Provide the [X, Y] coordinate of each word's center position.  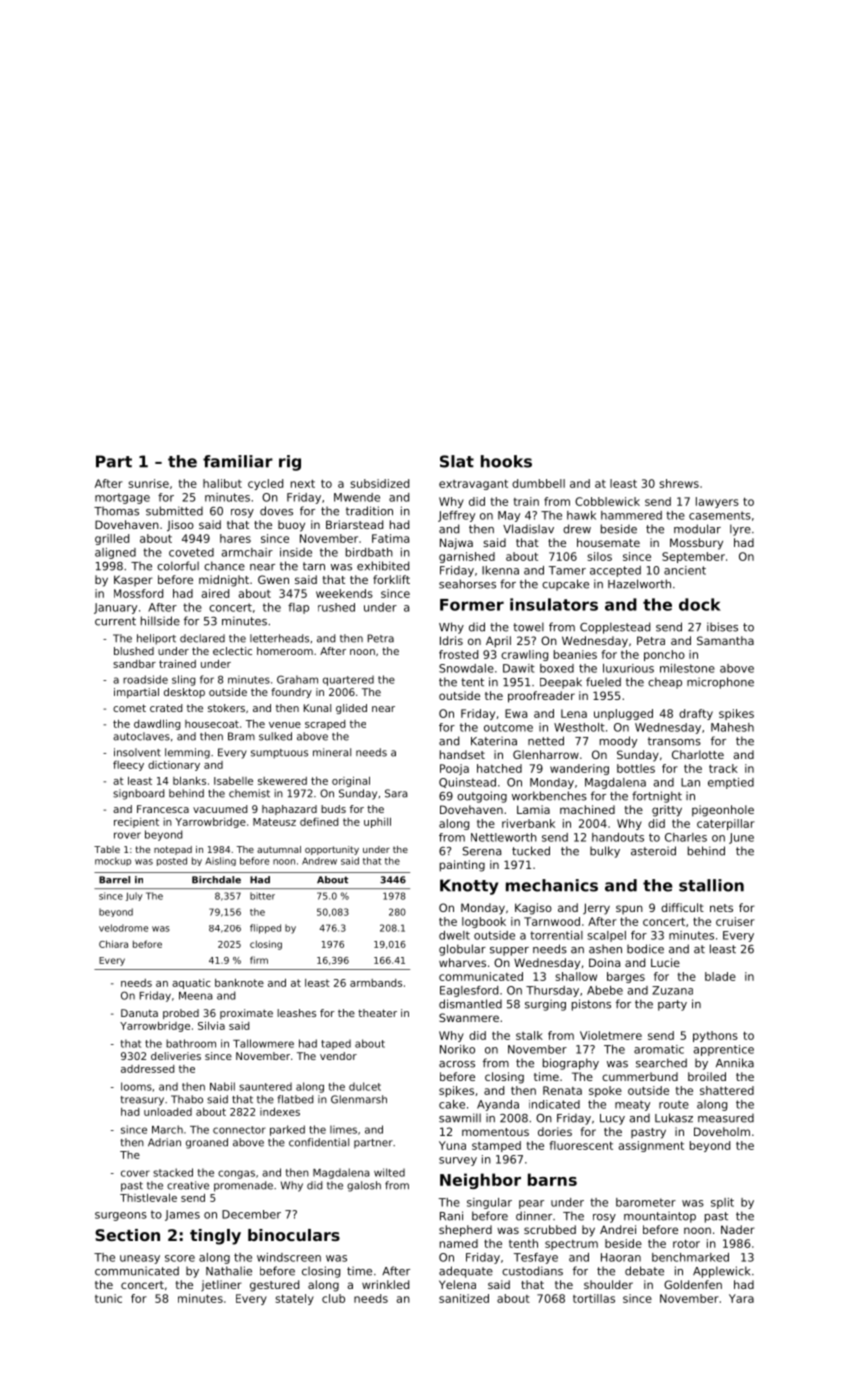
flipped [265, 929]
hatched [499, 768]
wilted [389, 1172]
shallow [576, 976]
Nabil [222, 1086]
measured [726, 1118]
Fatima [390, 538]
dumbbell [538, 483]
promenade [243, 1186]
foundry [291, 693]
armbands [376, 983]
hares [235, 538]
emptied [731, 783]
